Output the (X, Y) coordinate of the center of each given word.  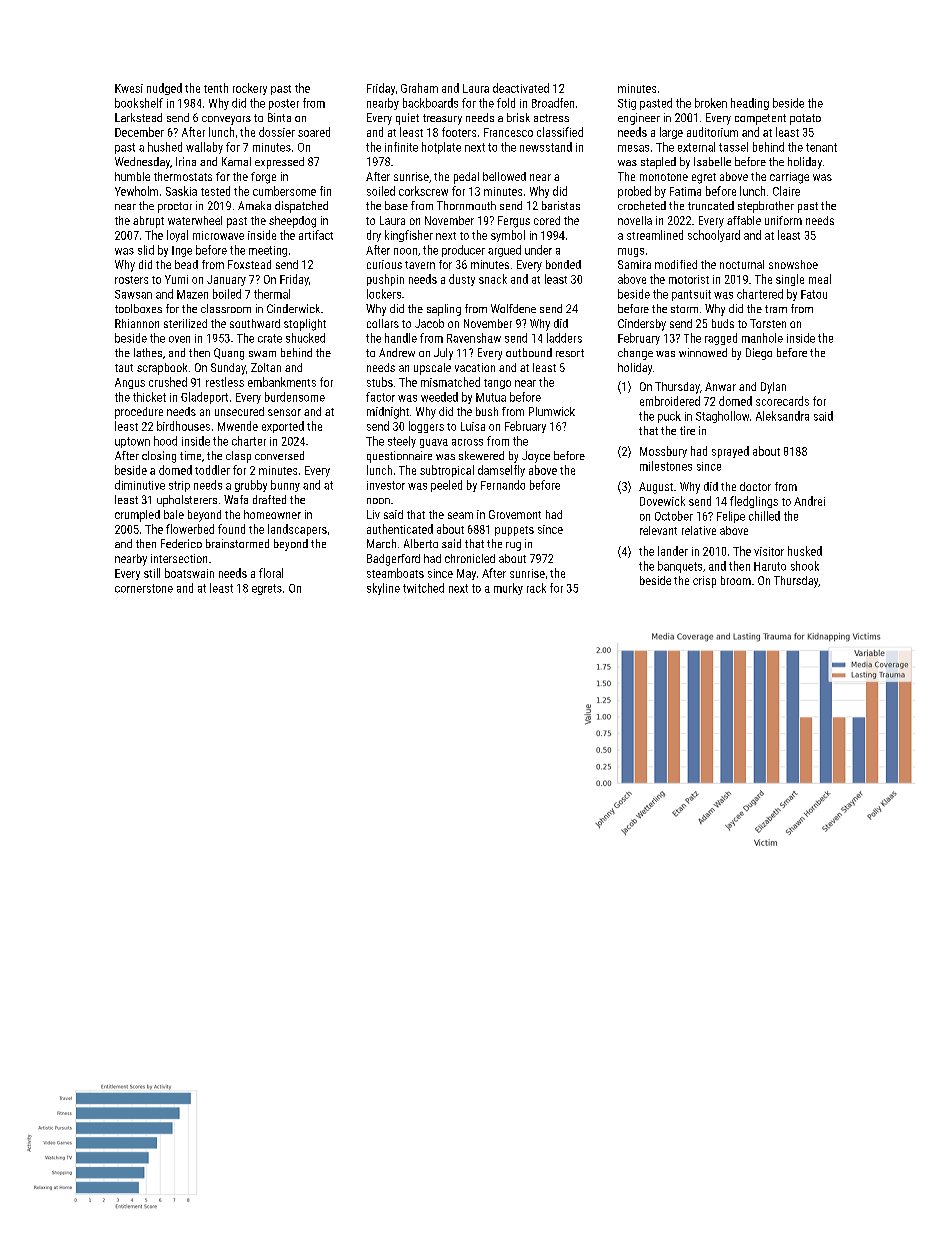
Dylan (773, 388)
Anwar (720, 386)
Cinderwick (293, 308)
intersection (179, 558)
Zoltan (266, 367)
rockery (250, 89)
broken (711, 103)
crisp (704, 582)
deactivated (521, 88)
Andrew (397, 352)
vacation (475, 367)
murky (508, 589)
